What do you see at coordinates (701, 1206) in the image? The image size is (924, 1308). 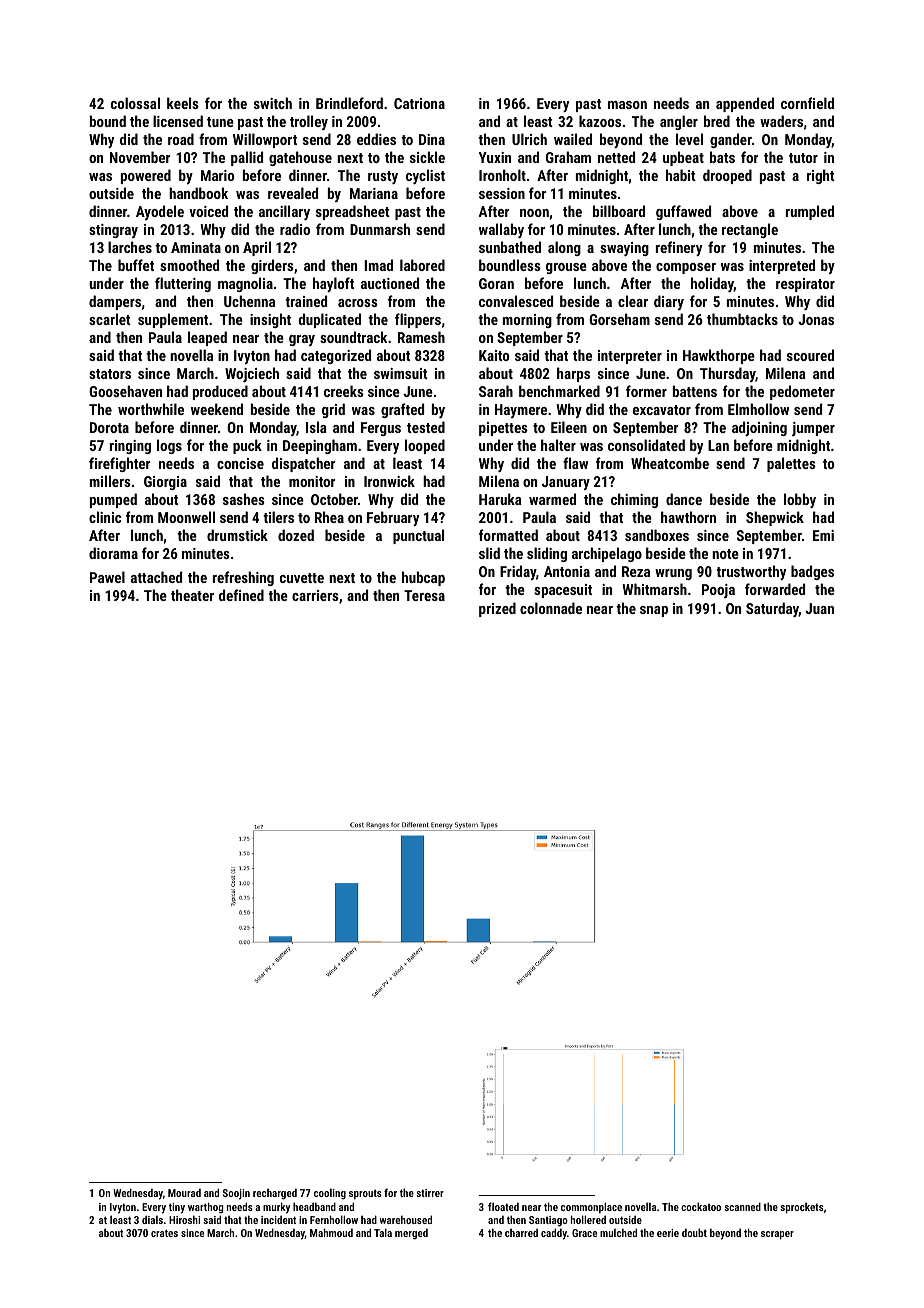 I see `cockatoo` at bounding box center [701, 1206].
